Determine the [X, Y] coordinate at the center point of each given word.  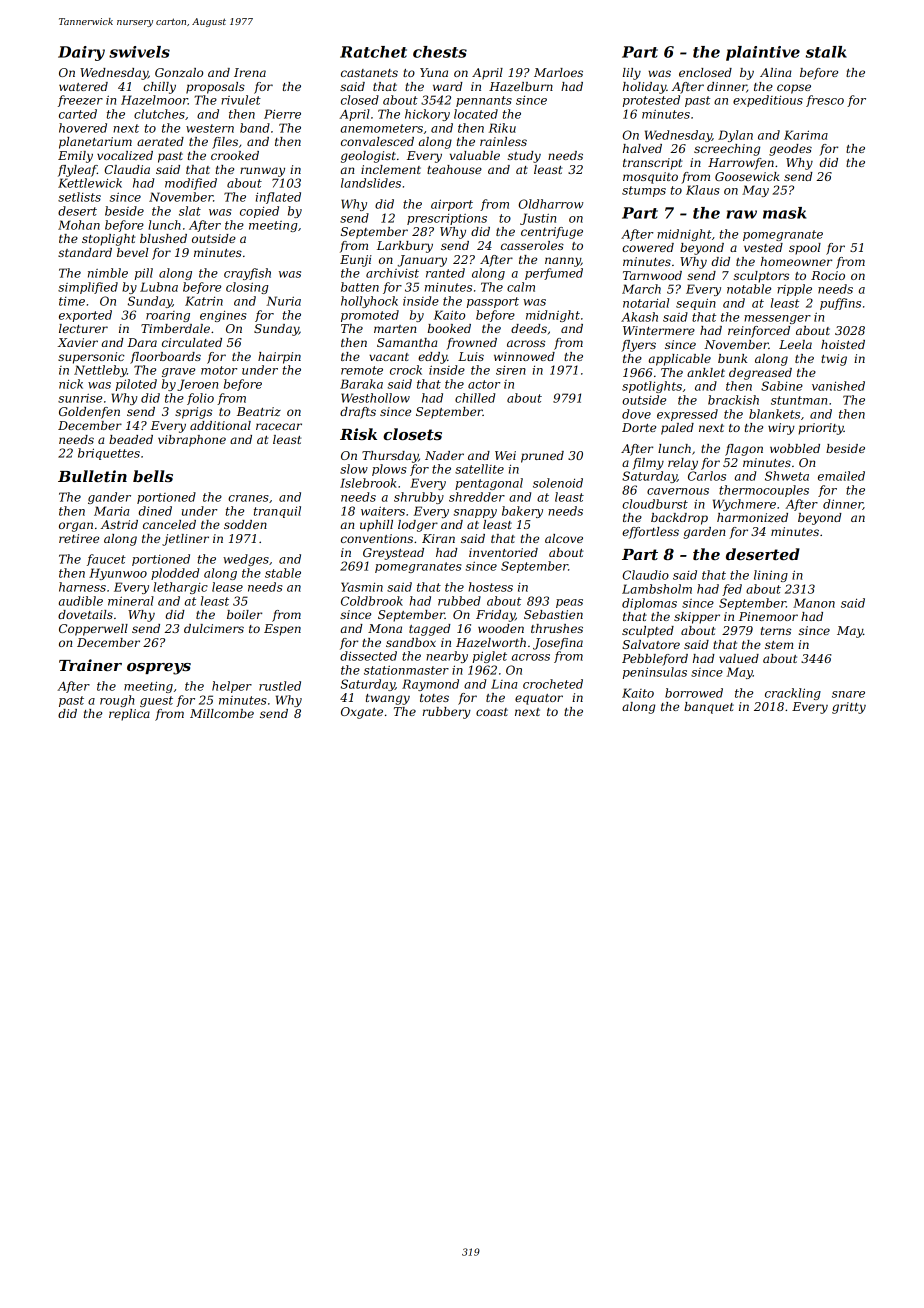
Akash [639, 317]
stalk [826, 52]
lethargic [180, 588]
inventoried [503, 552]
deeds [529, 328]
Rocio [828, 275]
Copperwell [93, 630]
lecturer [83, 328]
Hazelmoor [154, 100]
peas [569, 603]
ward [448, 86]
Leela [795, 344]
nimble [108, 273]
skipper [697, 618]
